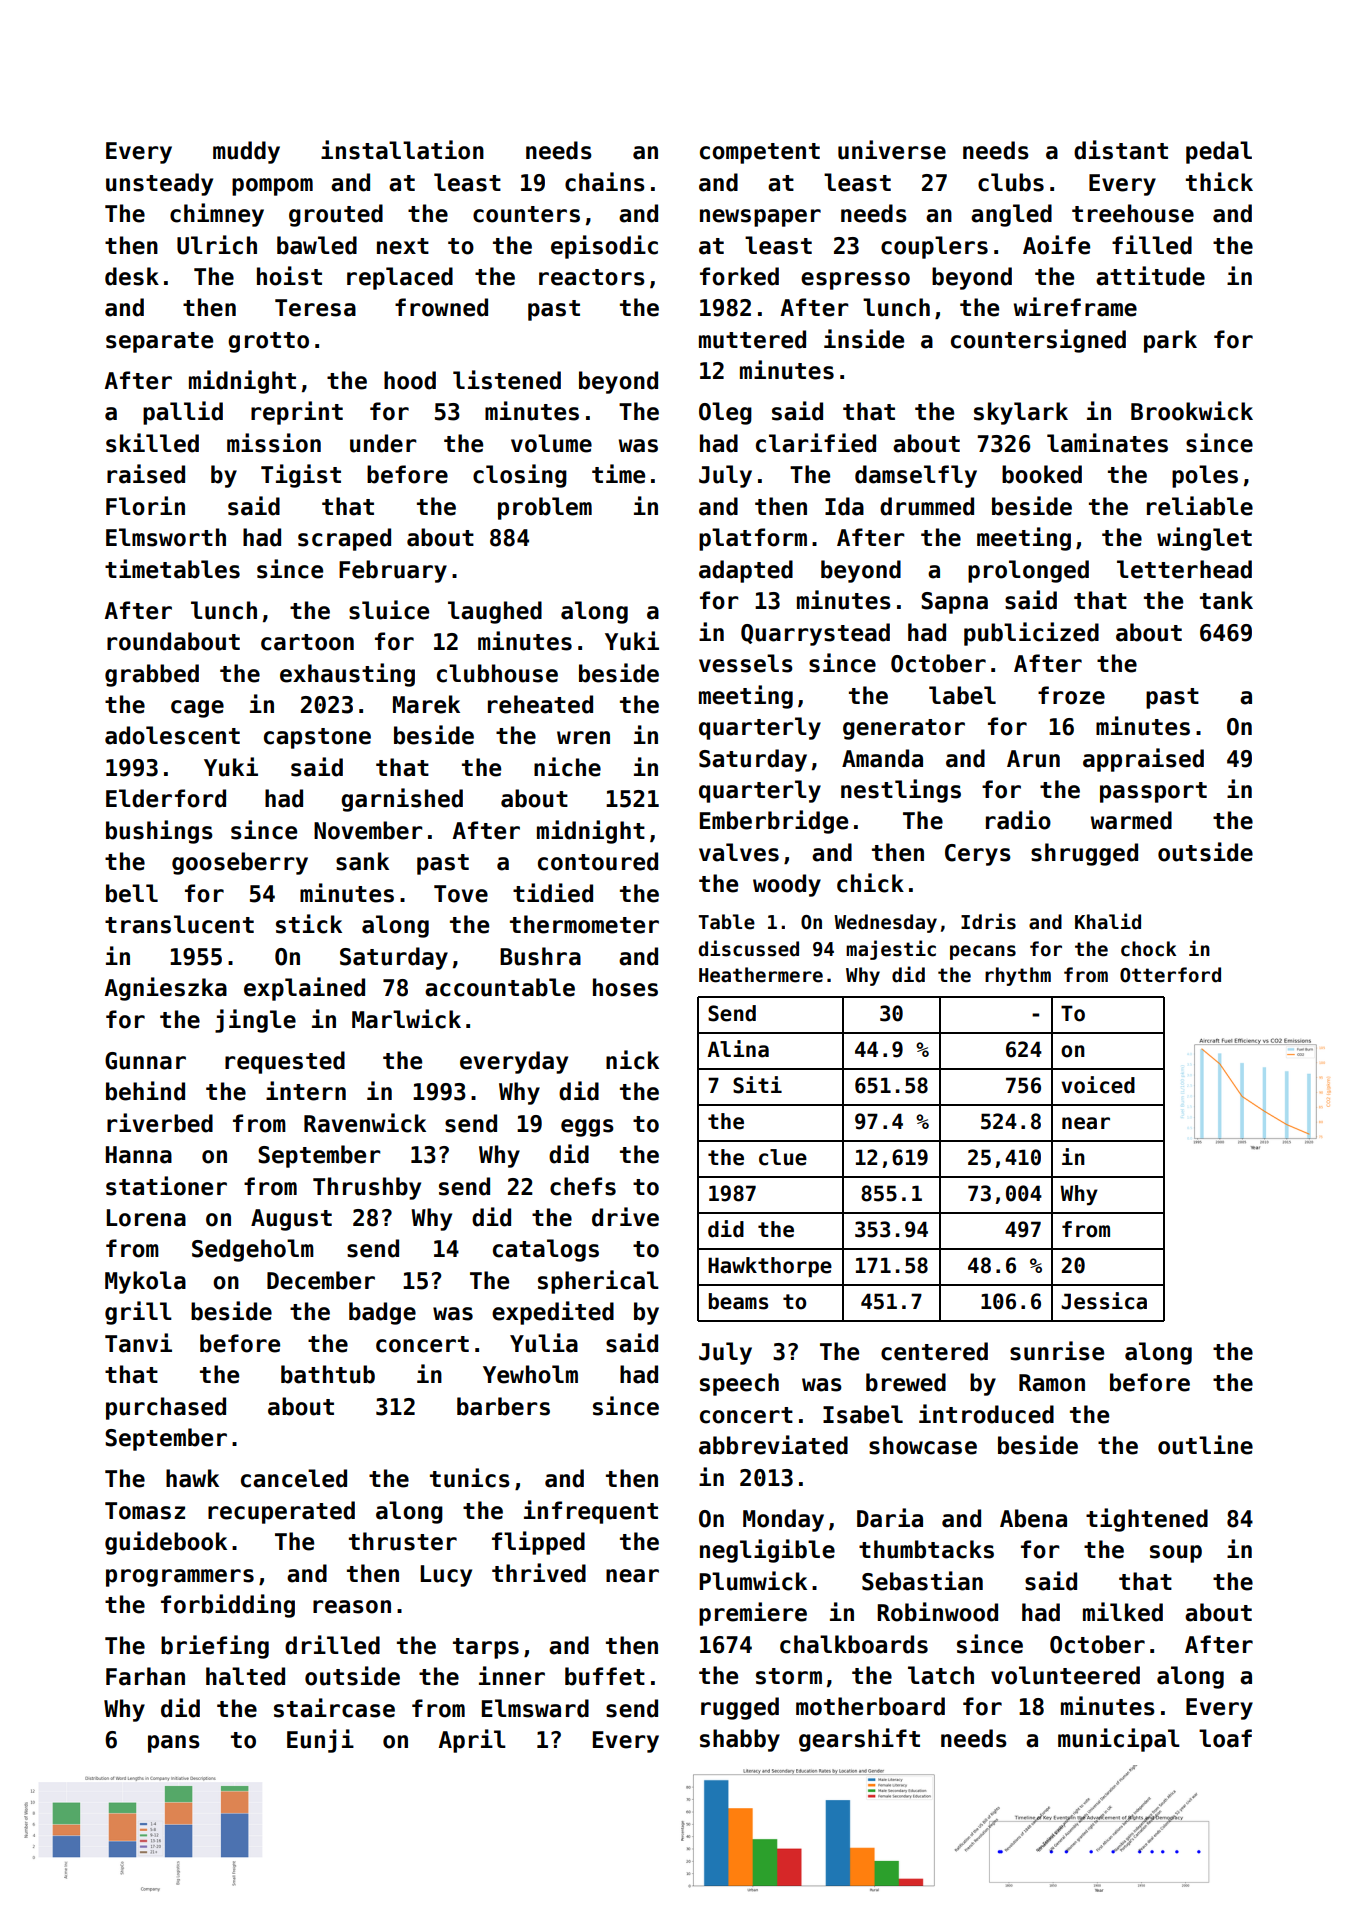  What do you see at coordinates (1121, 150) in the image?
I see `distant` at bounding box center [1121, 150].
